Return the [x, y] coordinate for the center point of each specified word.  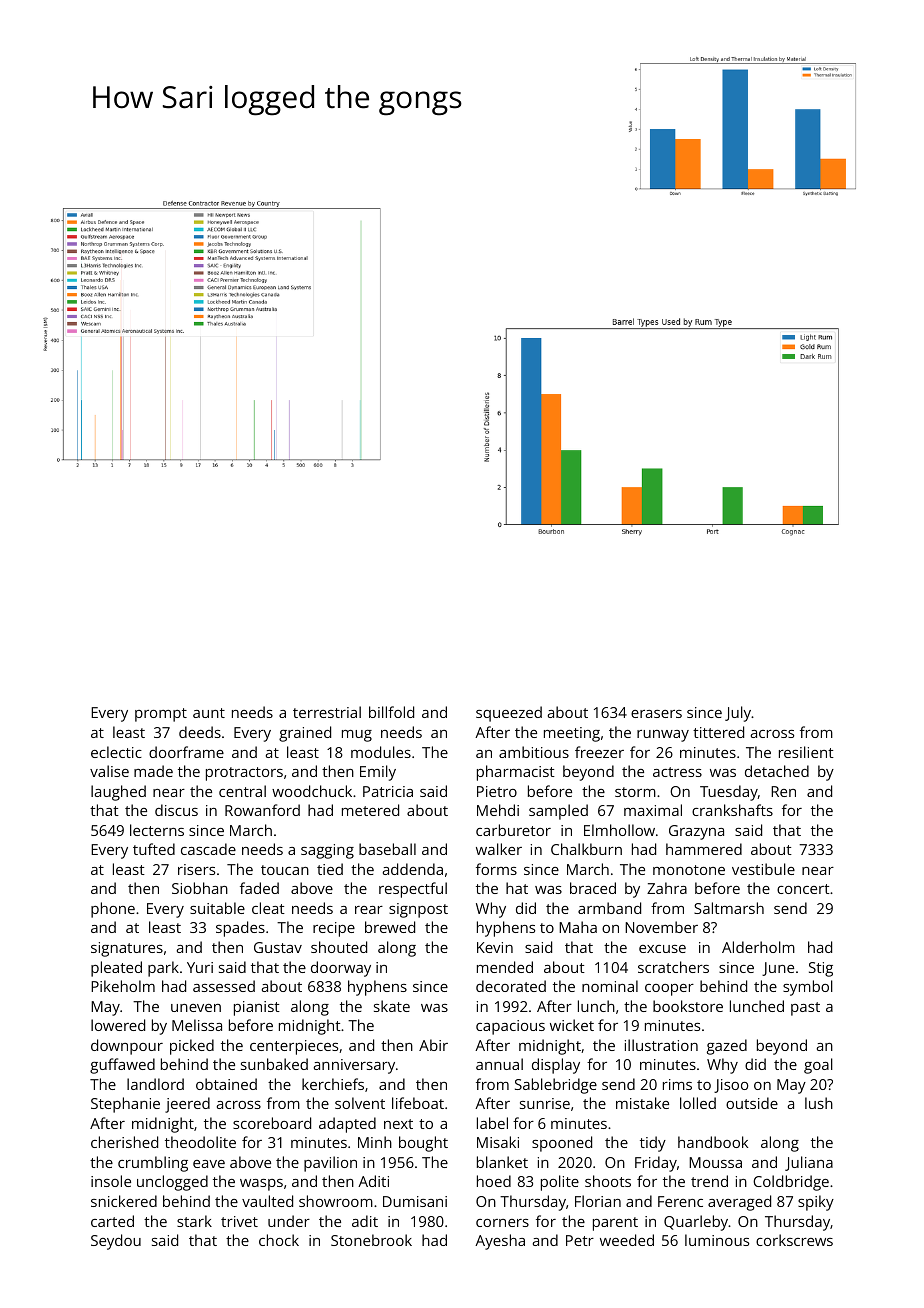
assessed [224, 986]
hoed [494, 1181]
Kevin [495, 947]
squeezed [509, 714]
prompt [161, 715]
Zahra [667, 888]
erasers [656, 714]
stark [194, 1221]
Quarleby [696, 1223]
